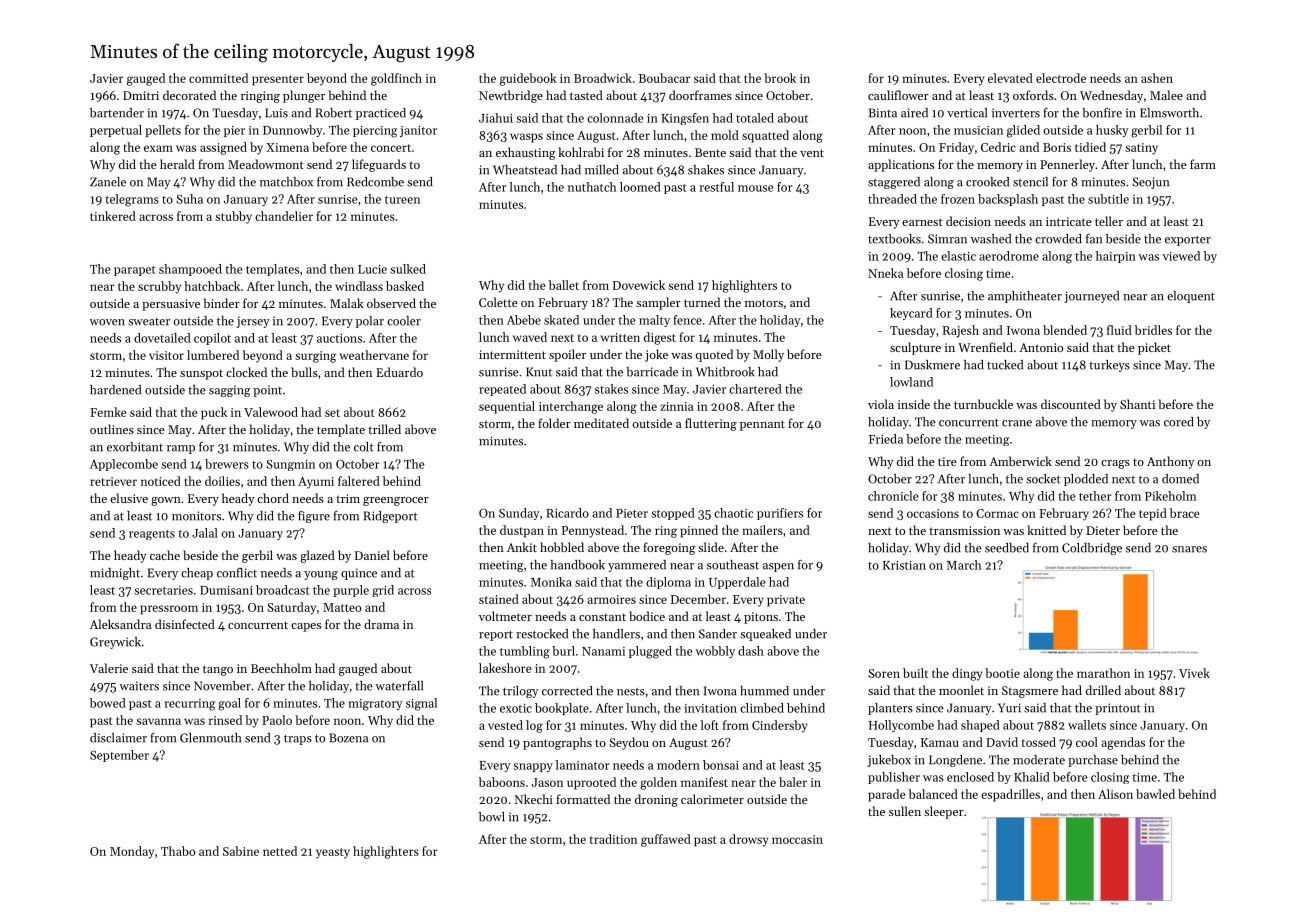  Describe the element at coordinates (391, 517) in the document. I see `Ridgeport` at that location.
